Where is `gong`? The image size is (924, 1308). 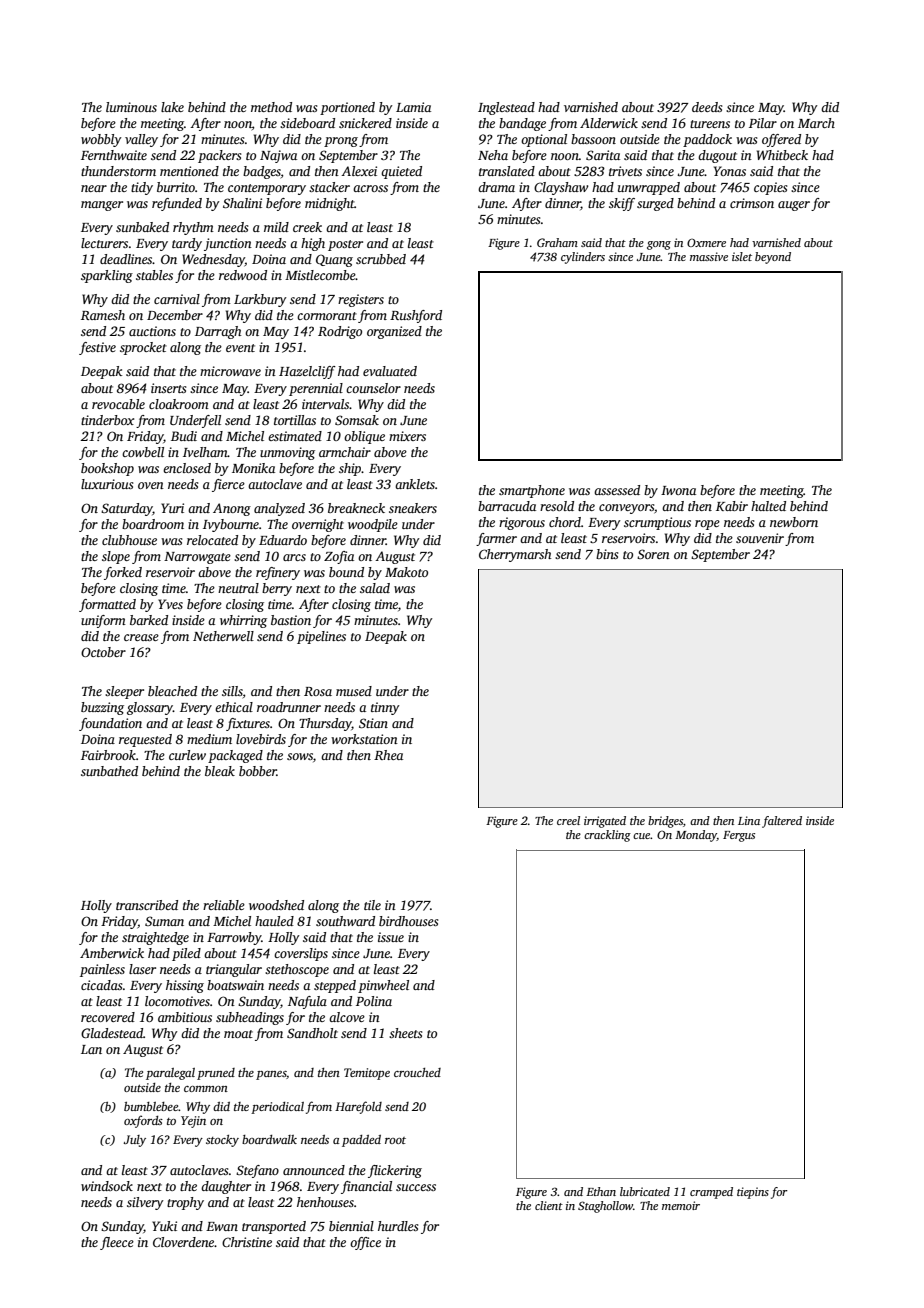 gong is located at coordinates (659, 245).
